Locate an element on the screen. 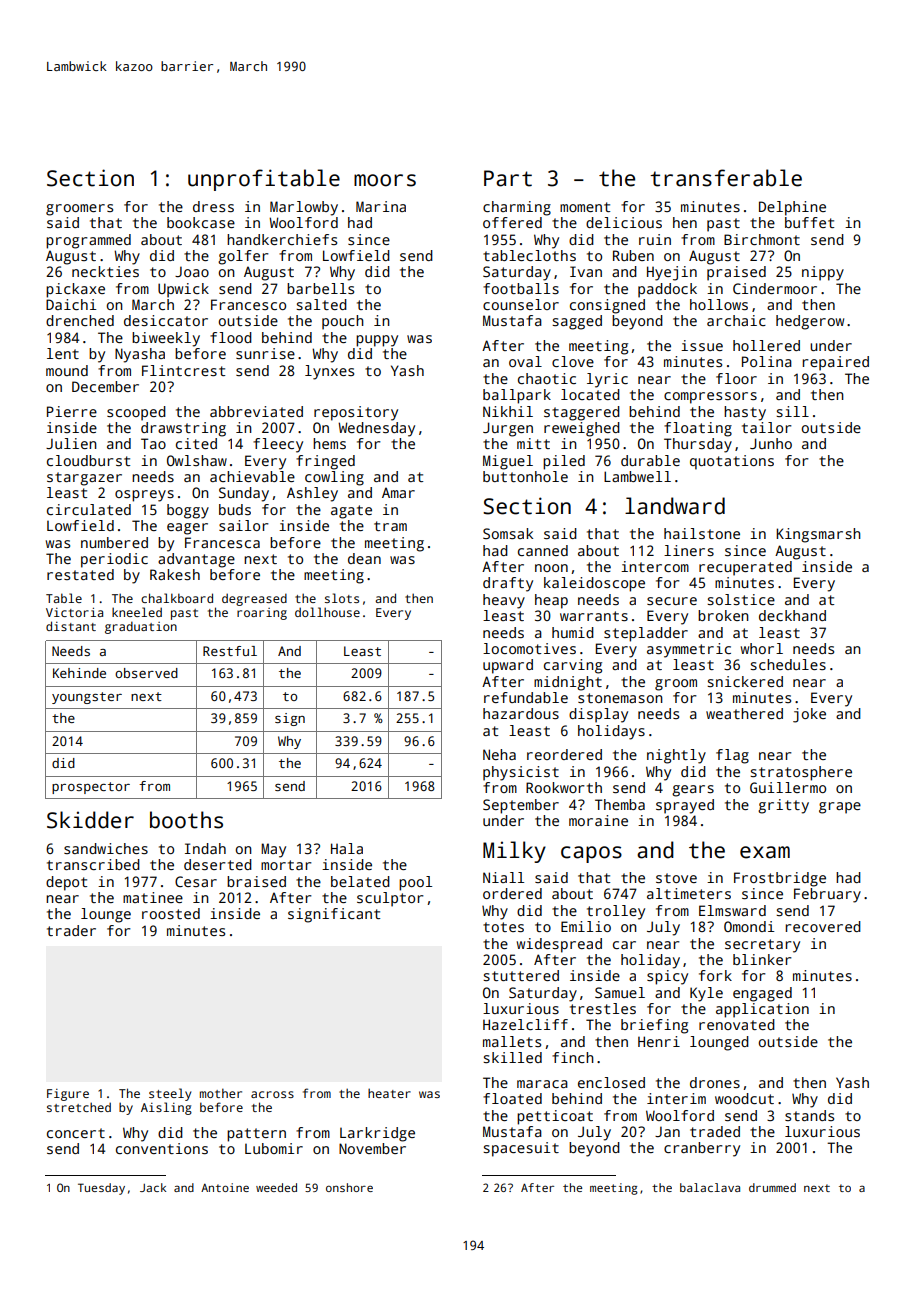 The height and width of the screenshot is (1308, 924). compressors is located at coordinates (710, 398).
